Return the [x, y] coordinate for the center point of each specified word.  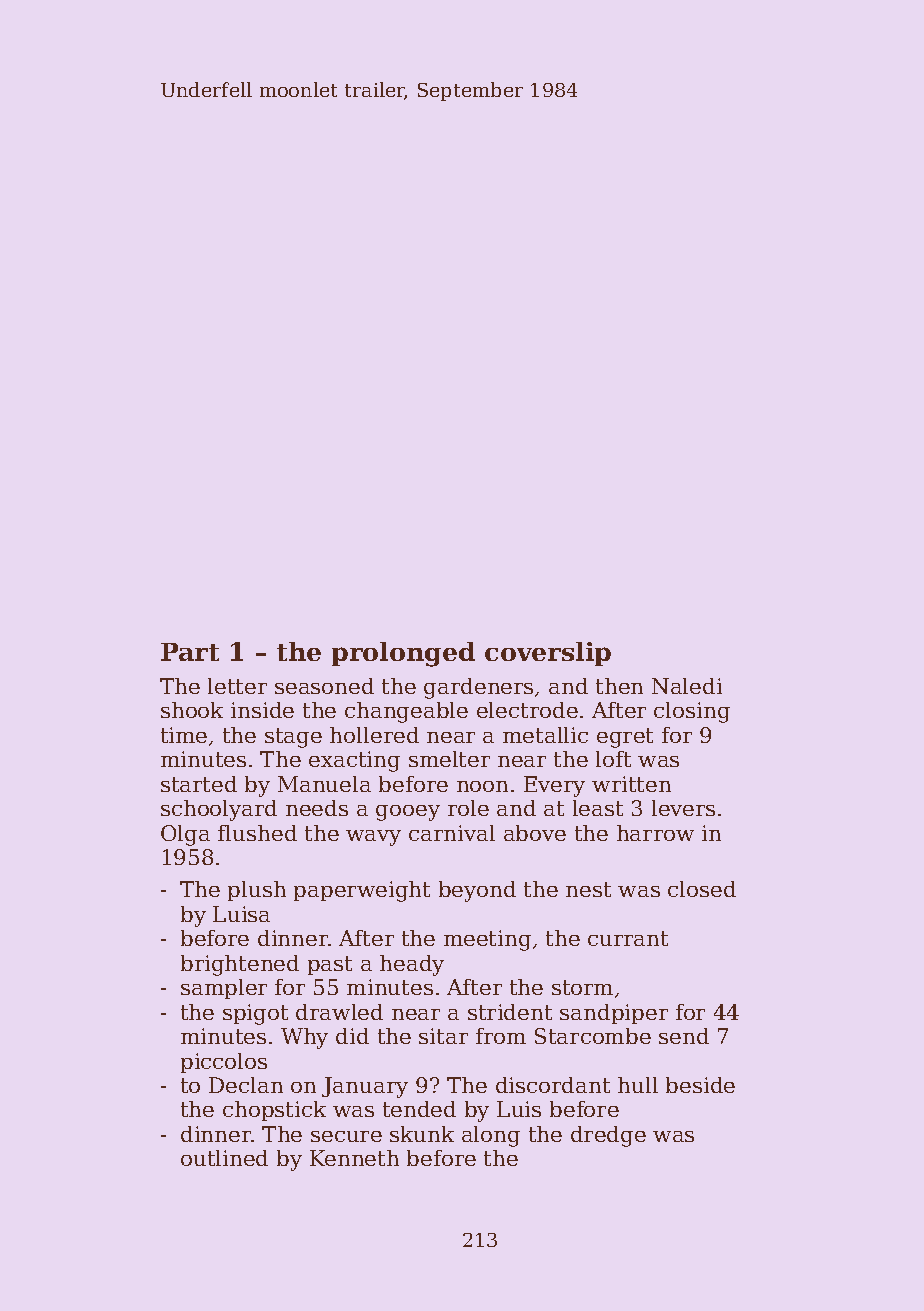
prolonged [403, 654]
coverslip [548, 654]
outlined [224, 1158]
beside [700, 1085]
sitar [443, 1036]
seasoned [324, 686]
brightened [240, 965]
